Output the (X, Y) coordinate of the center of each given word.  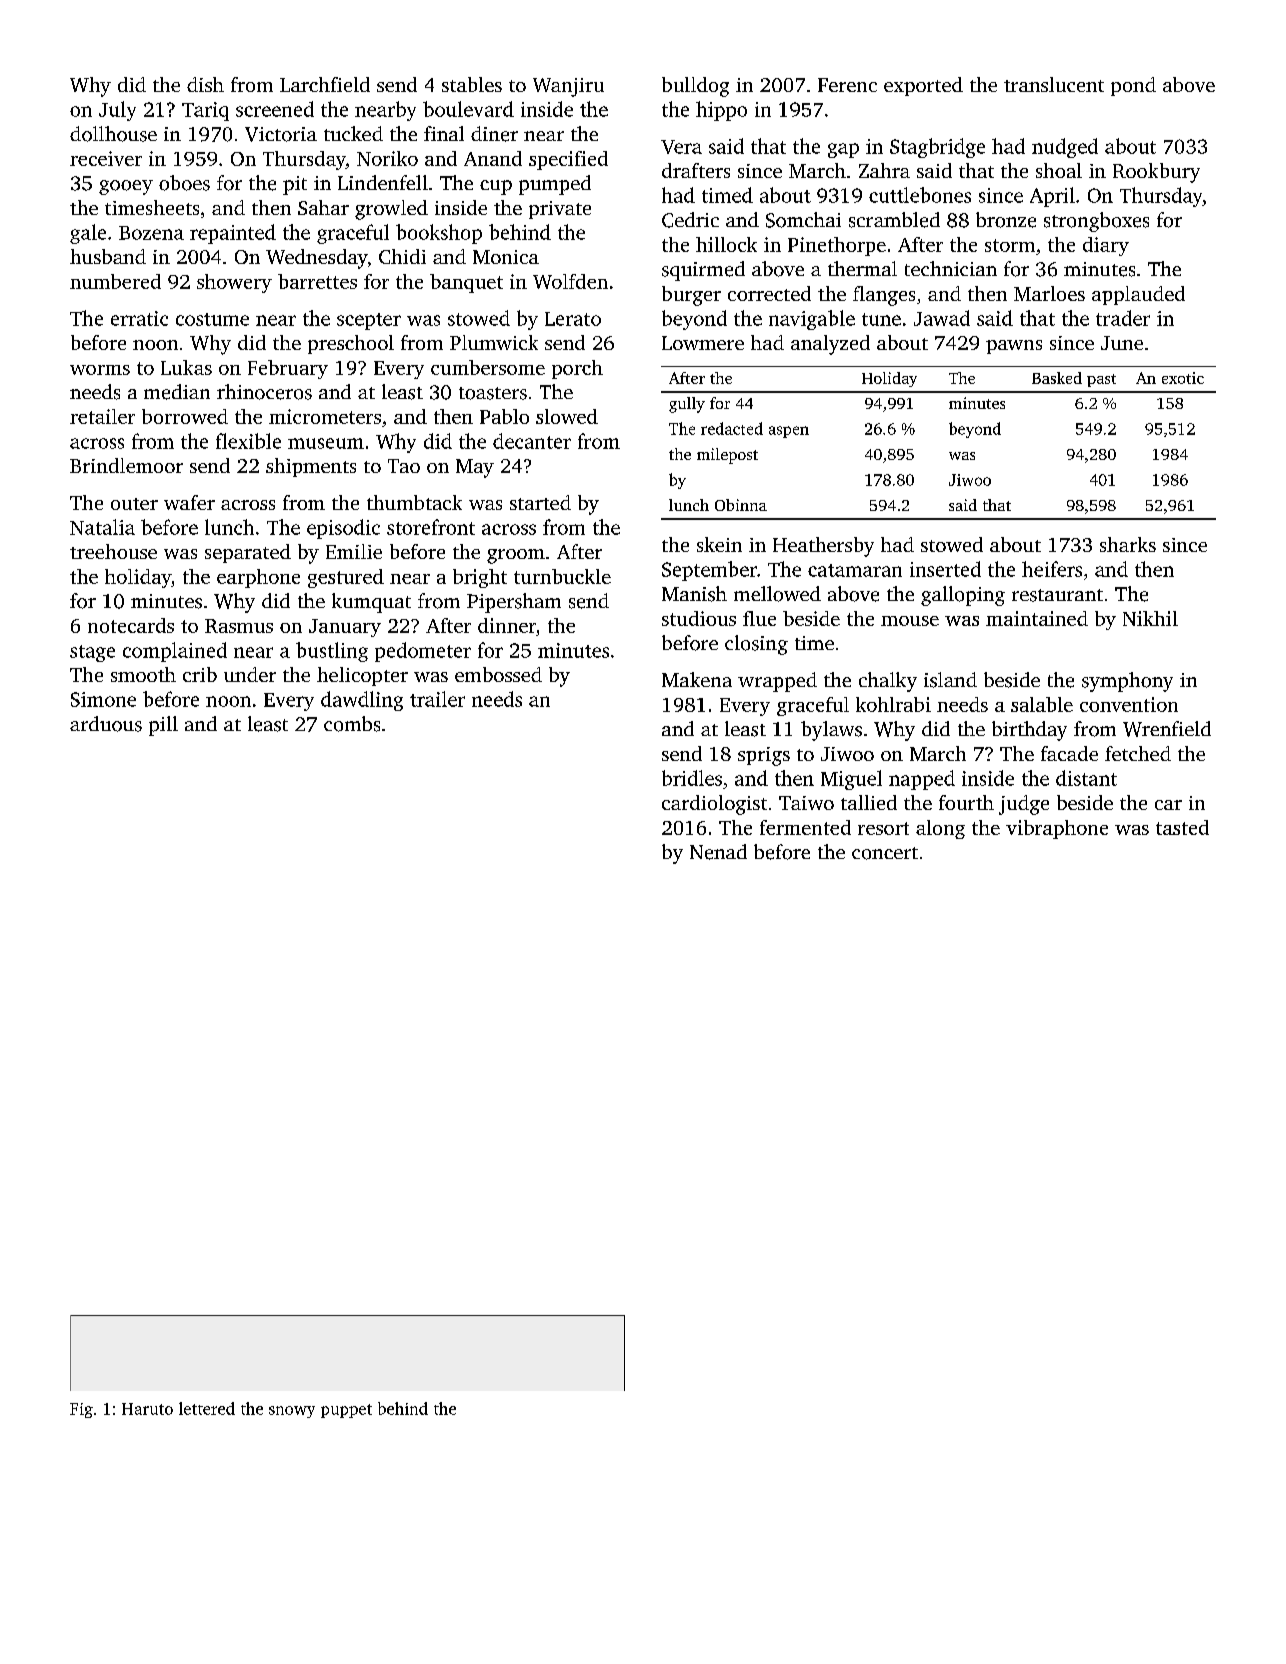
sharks (1128, 544)
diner (494, 134)
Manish (694, 594)
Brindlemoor (126, 465)
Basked (1057, 378)
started (540, 502)
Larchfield (325, 84)
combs (352, 724)
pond (1133, 86)
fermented (805, 827)
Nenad (718, 852)
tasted (1182, 827)
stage (92, 653)
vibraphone (1057, 829)
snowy (292, 1412)
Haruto (147, 1409)
